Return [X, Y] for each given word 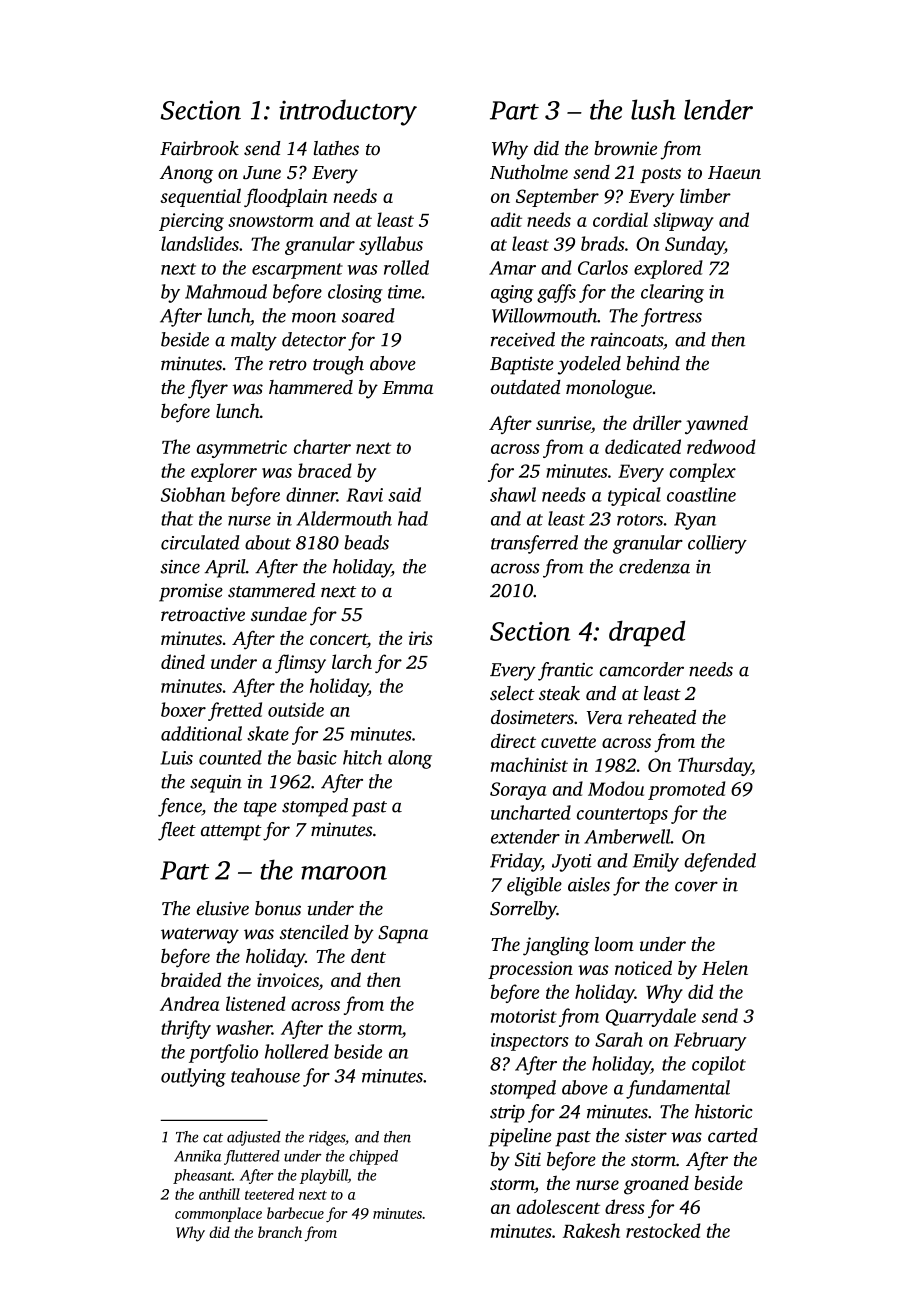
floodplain [285, 197]
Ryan [695, 521]
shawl [513, 494]
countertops [622, 816]
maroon [344, 873]
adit [506, 219]
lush [653, 109]
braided [191, 979]
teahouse [265, 1075]
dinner [311, 494]
